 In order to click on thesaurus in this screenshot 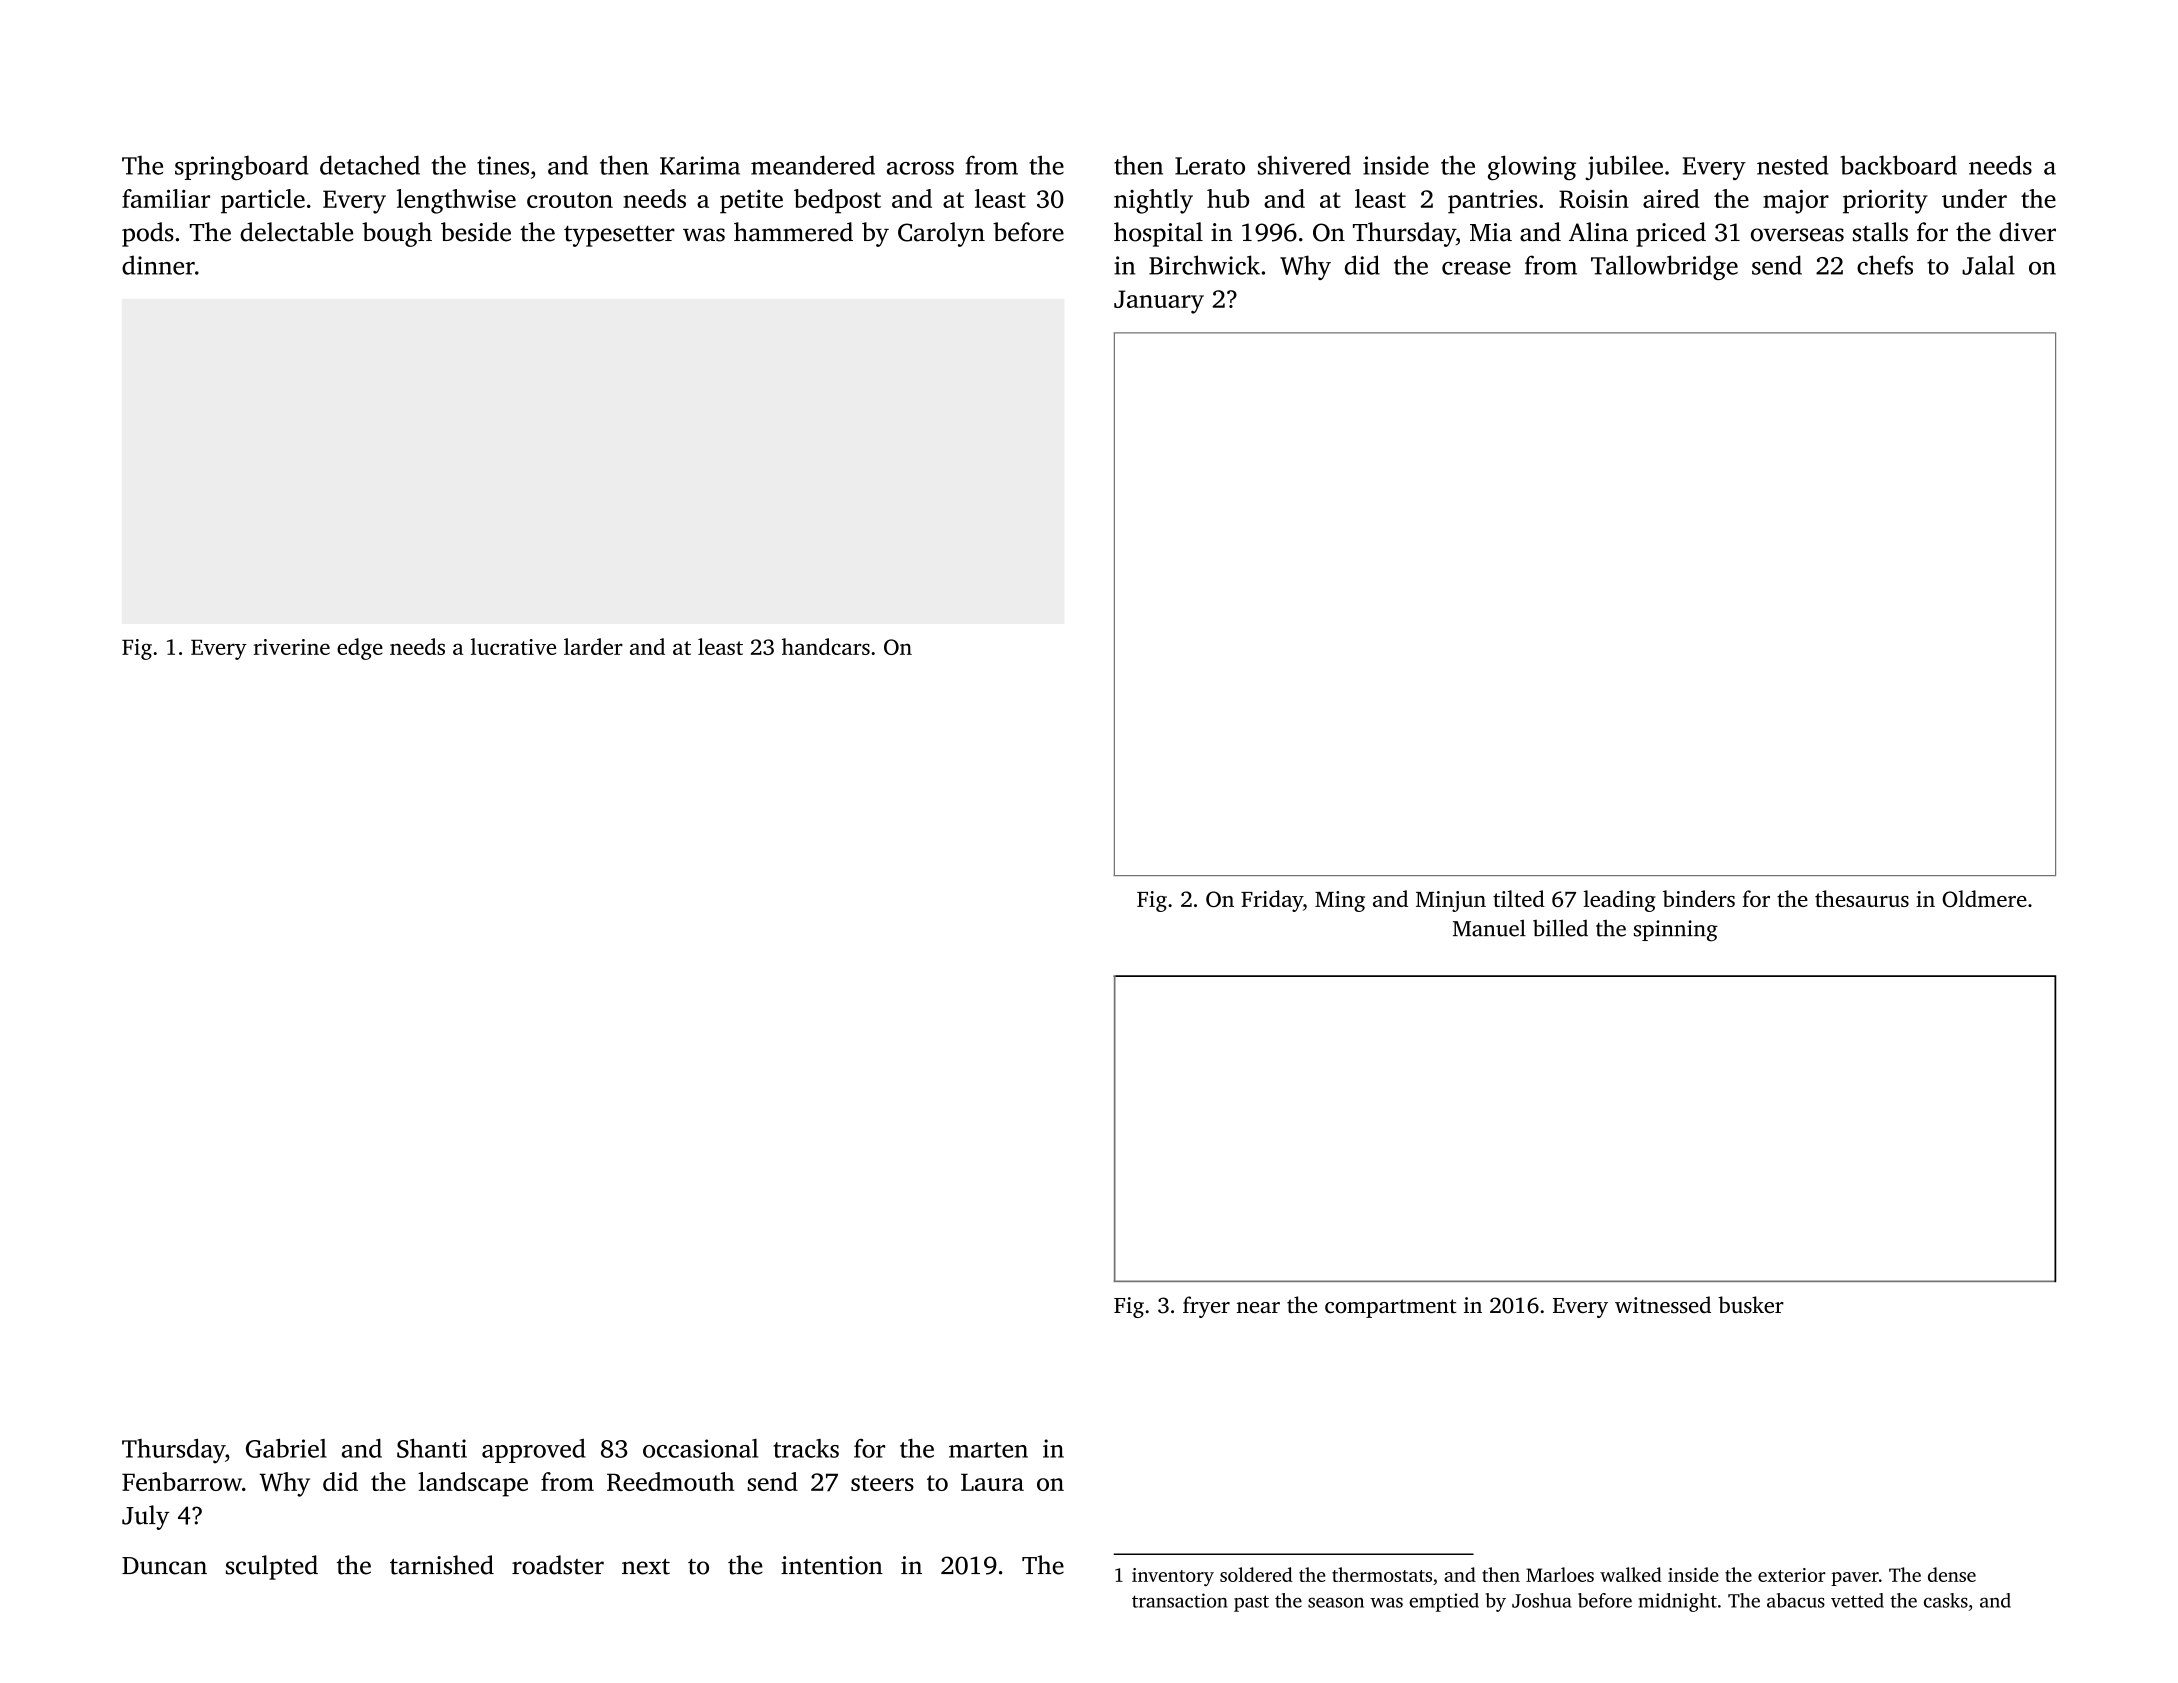, I will do `click(1862, 898)`.
